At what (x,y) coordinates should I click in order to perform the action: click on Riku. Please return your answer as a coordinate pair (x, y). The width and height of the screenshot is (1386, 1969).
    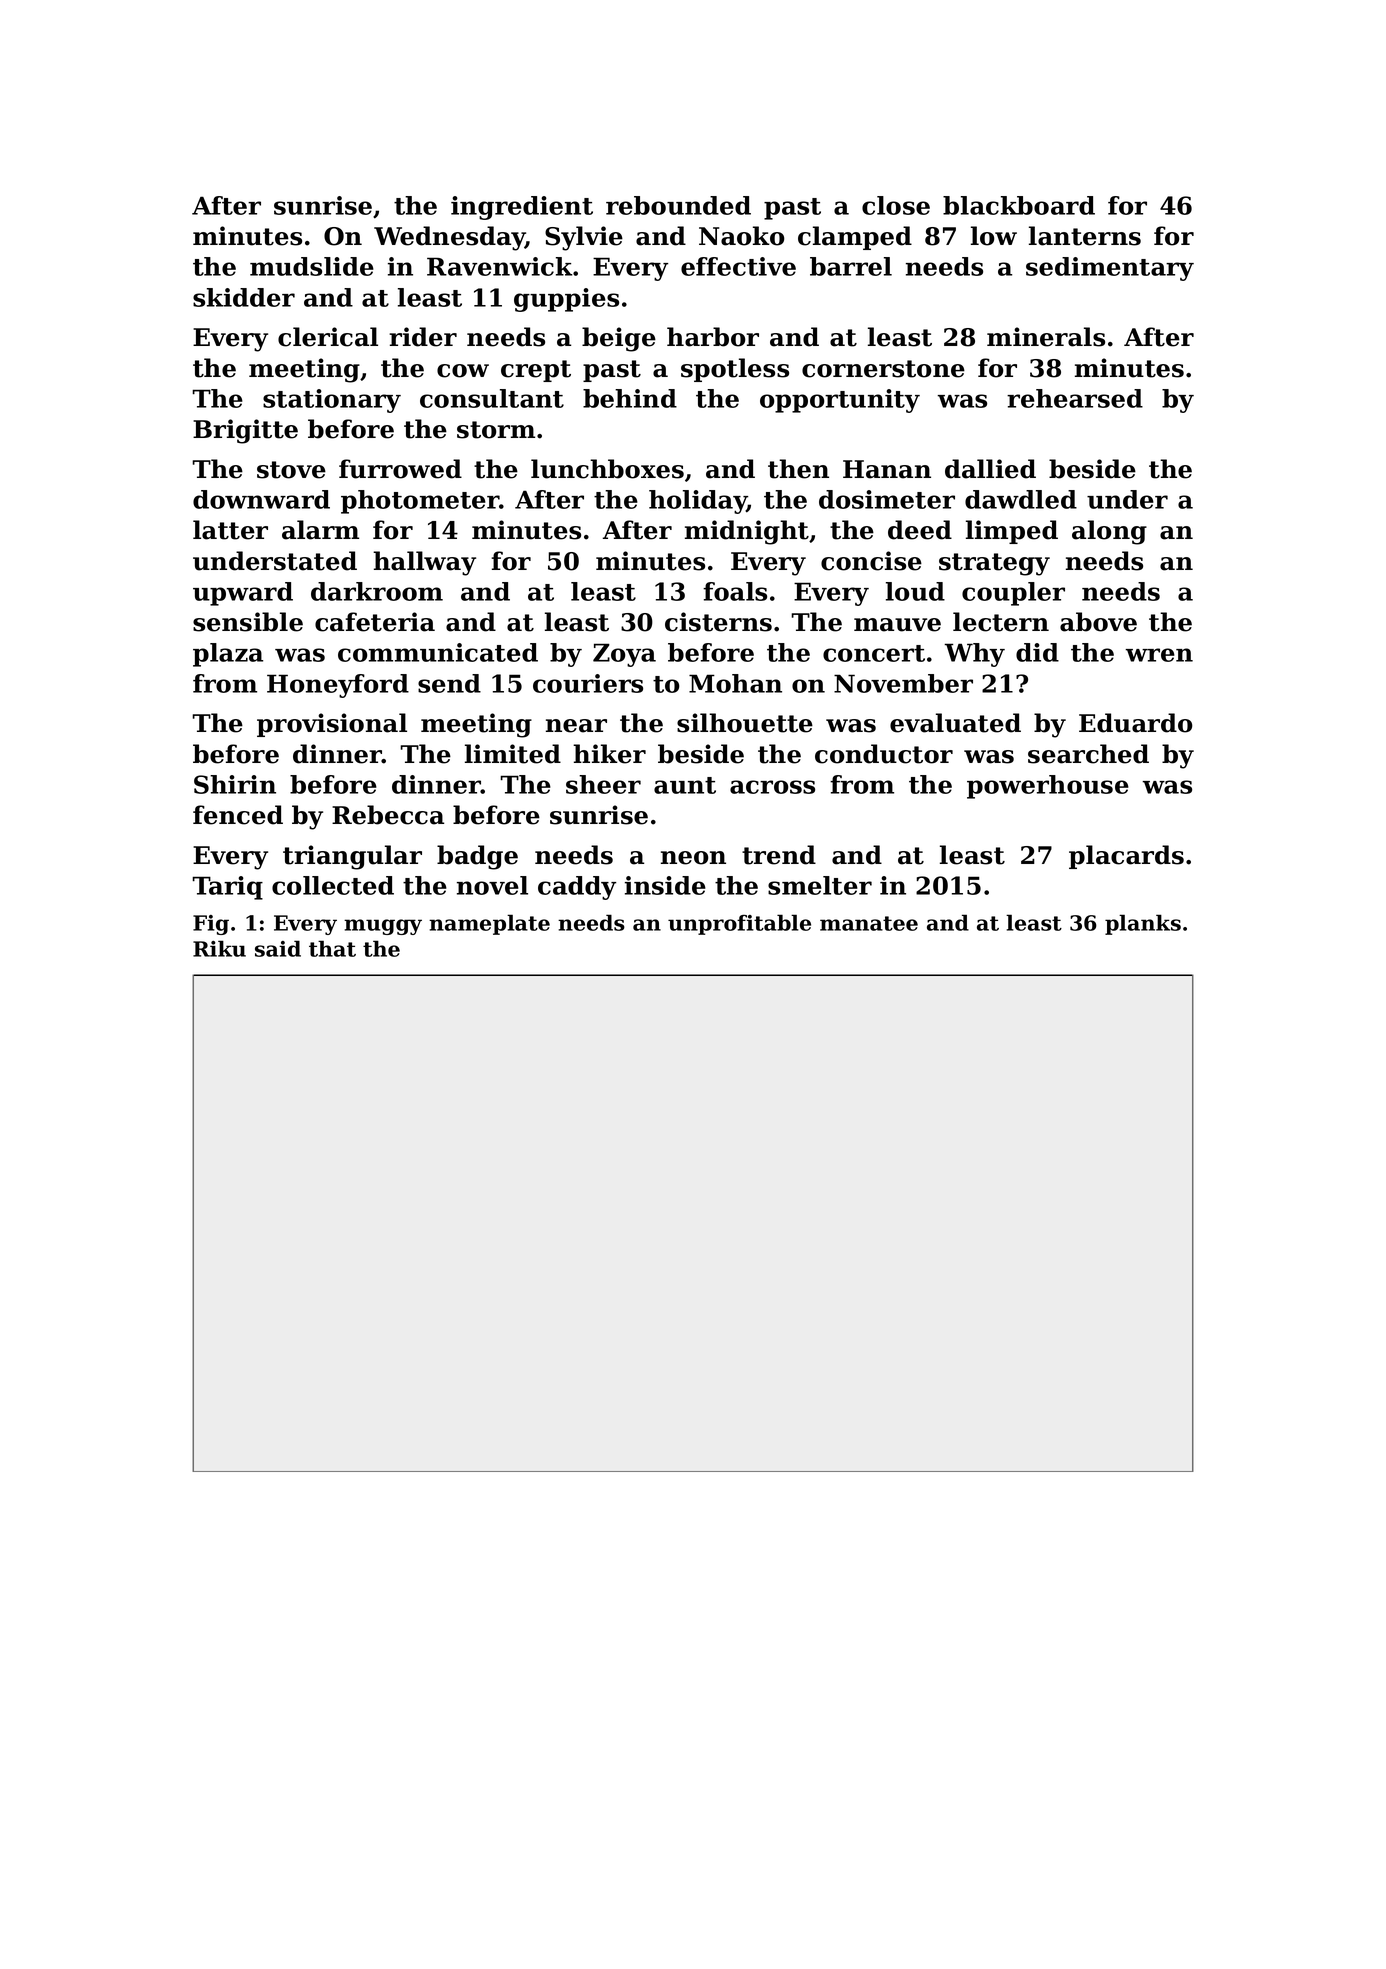
    Looking at the image, I should click on (219, 948).
